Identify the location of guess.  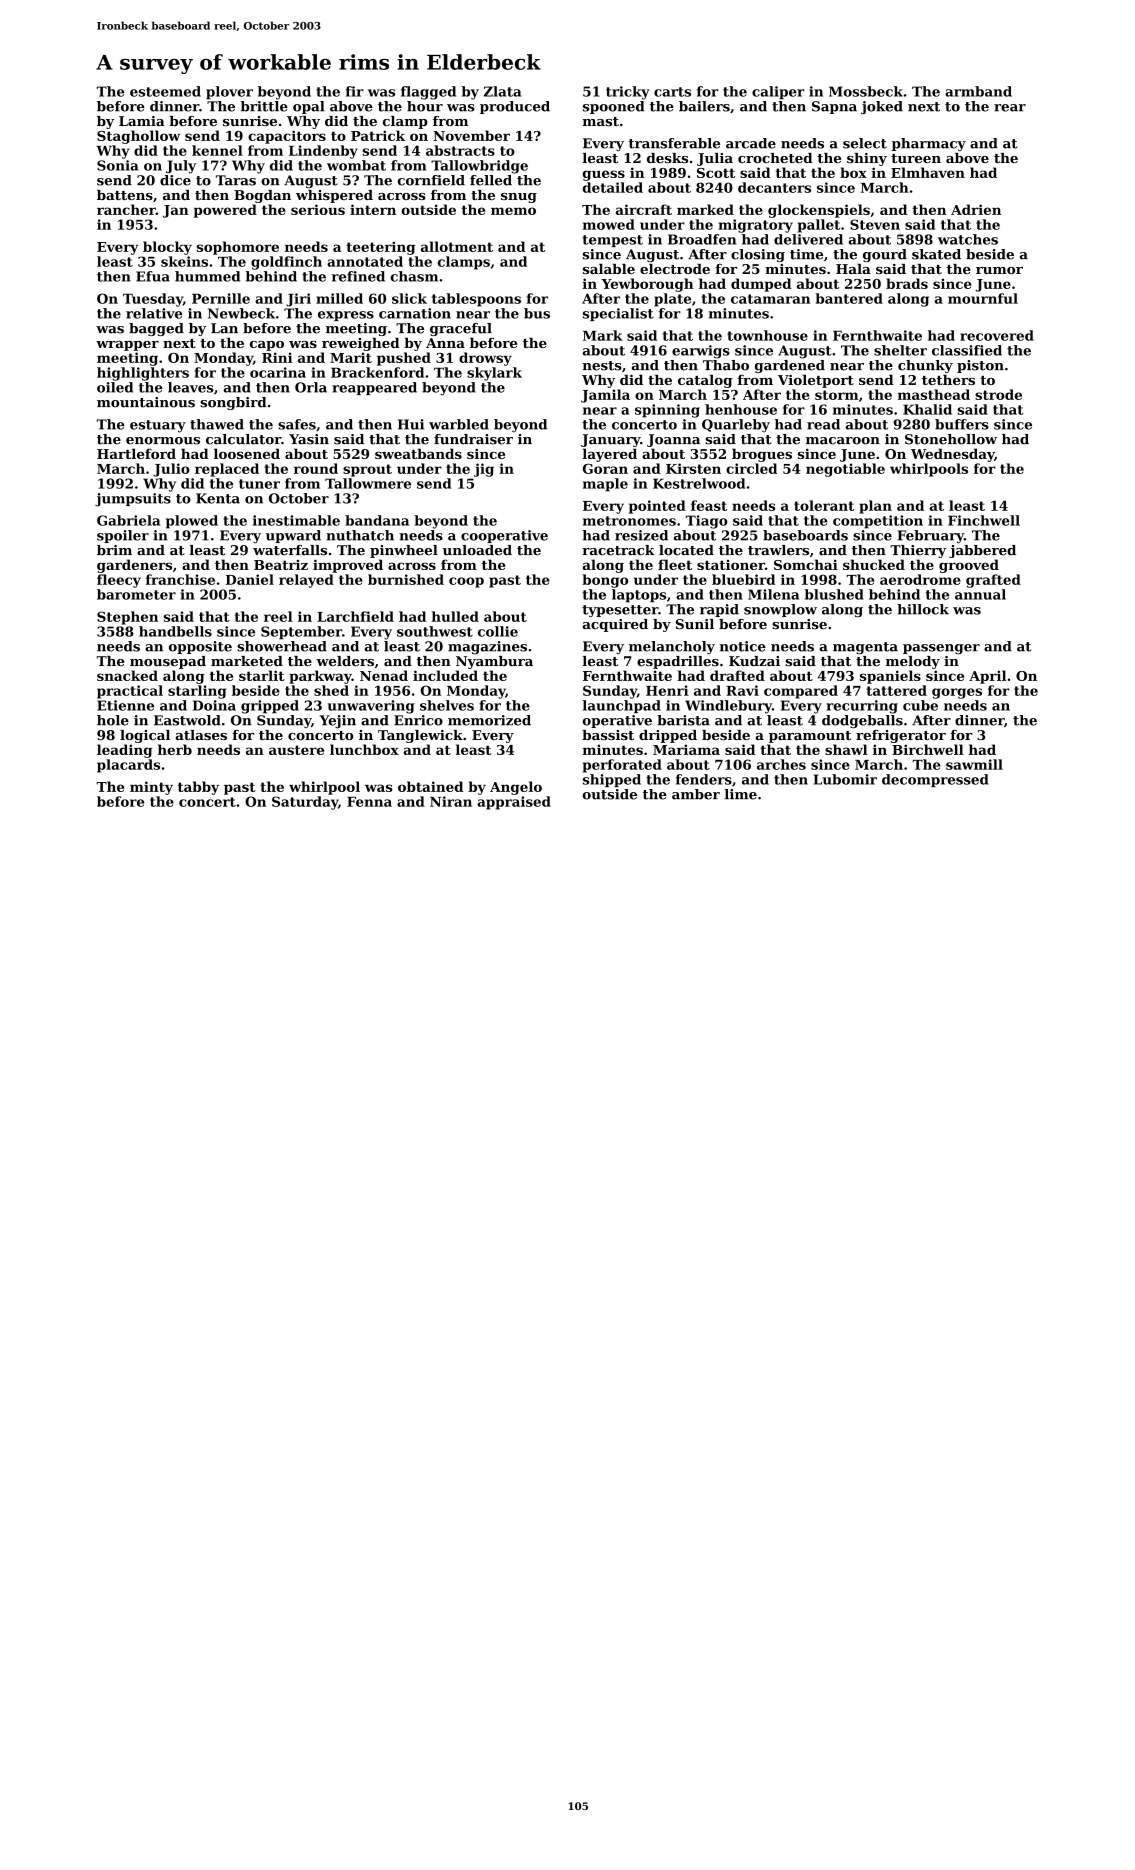
(604, 175).
